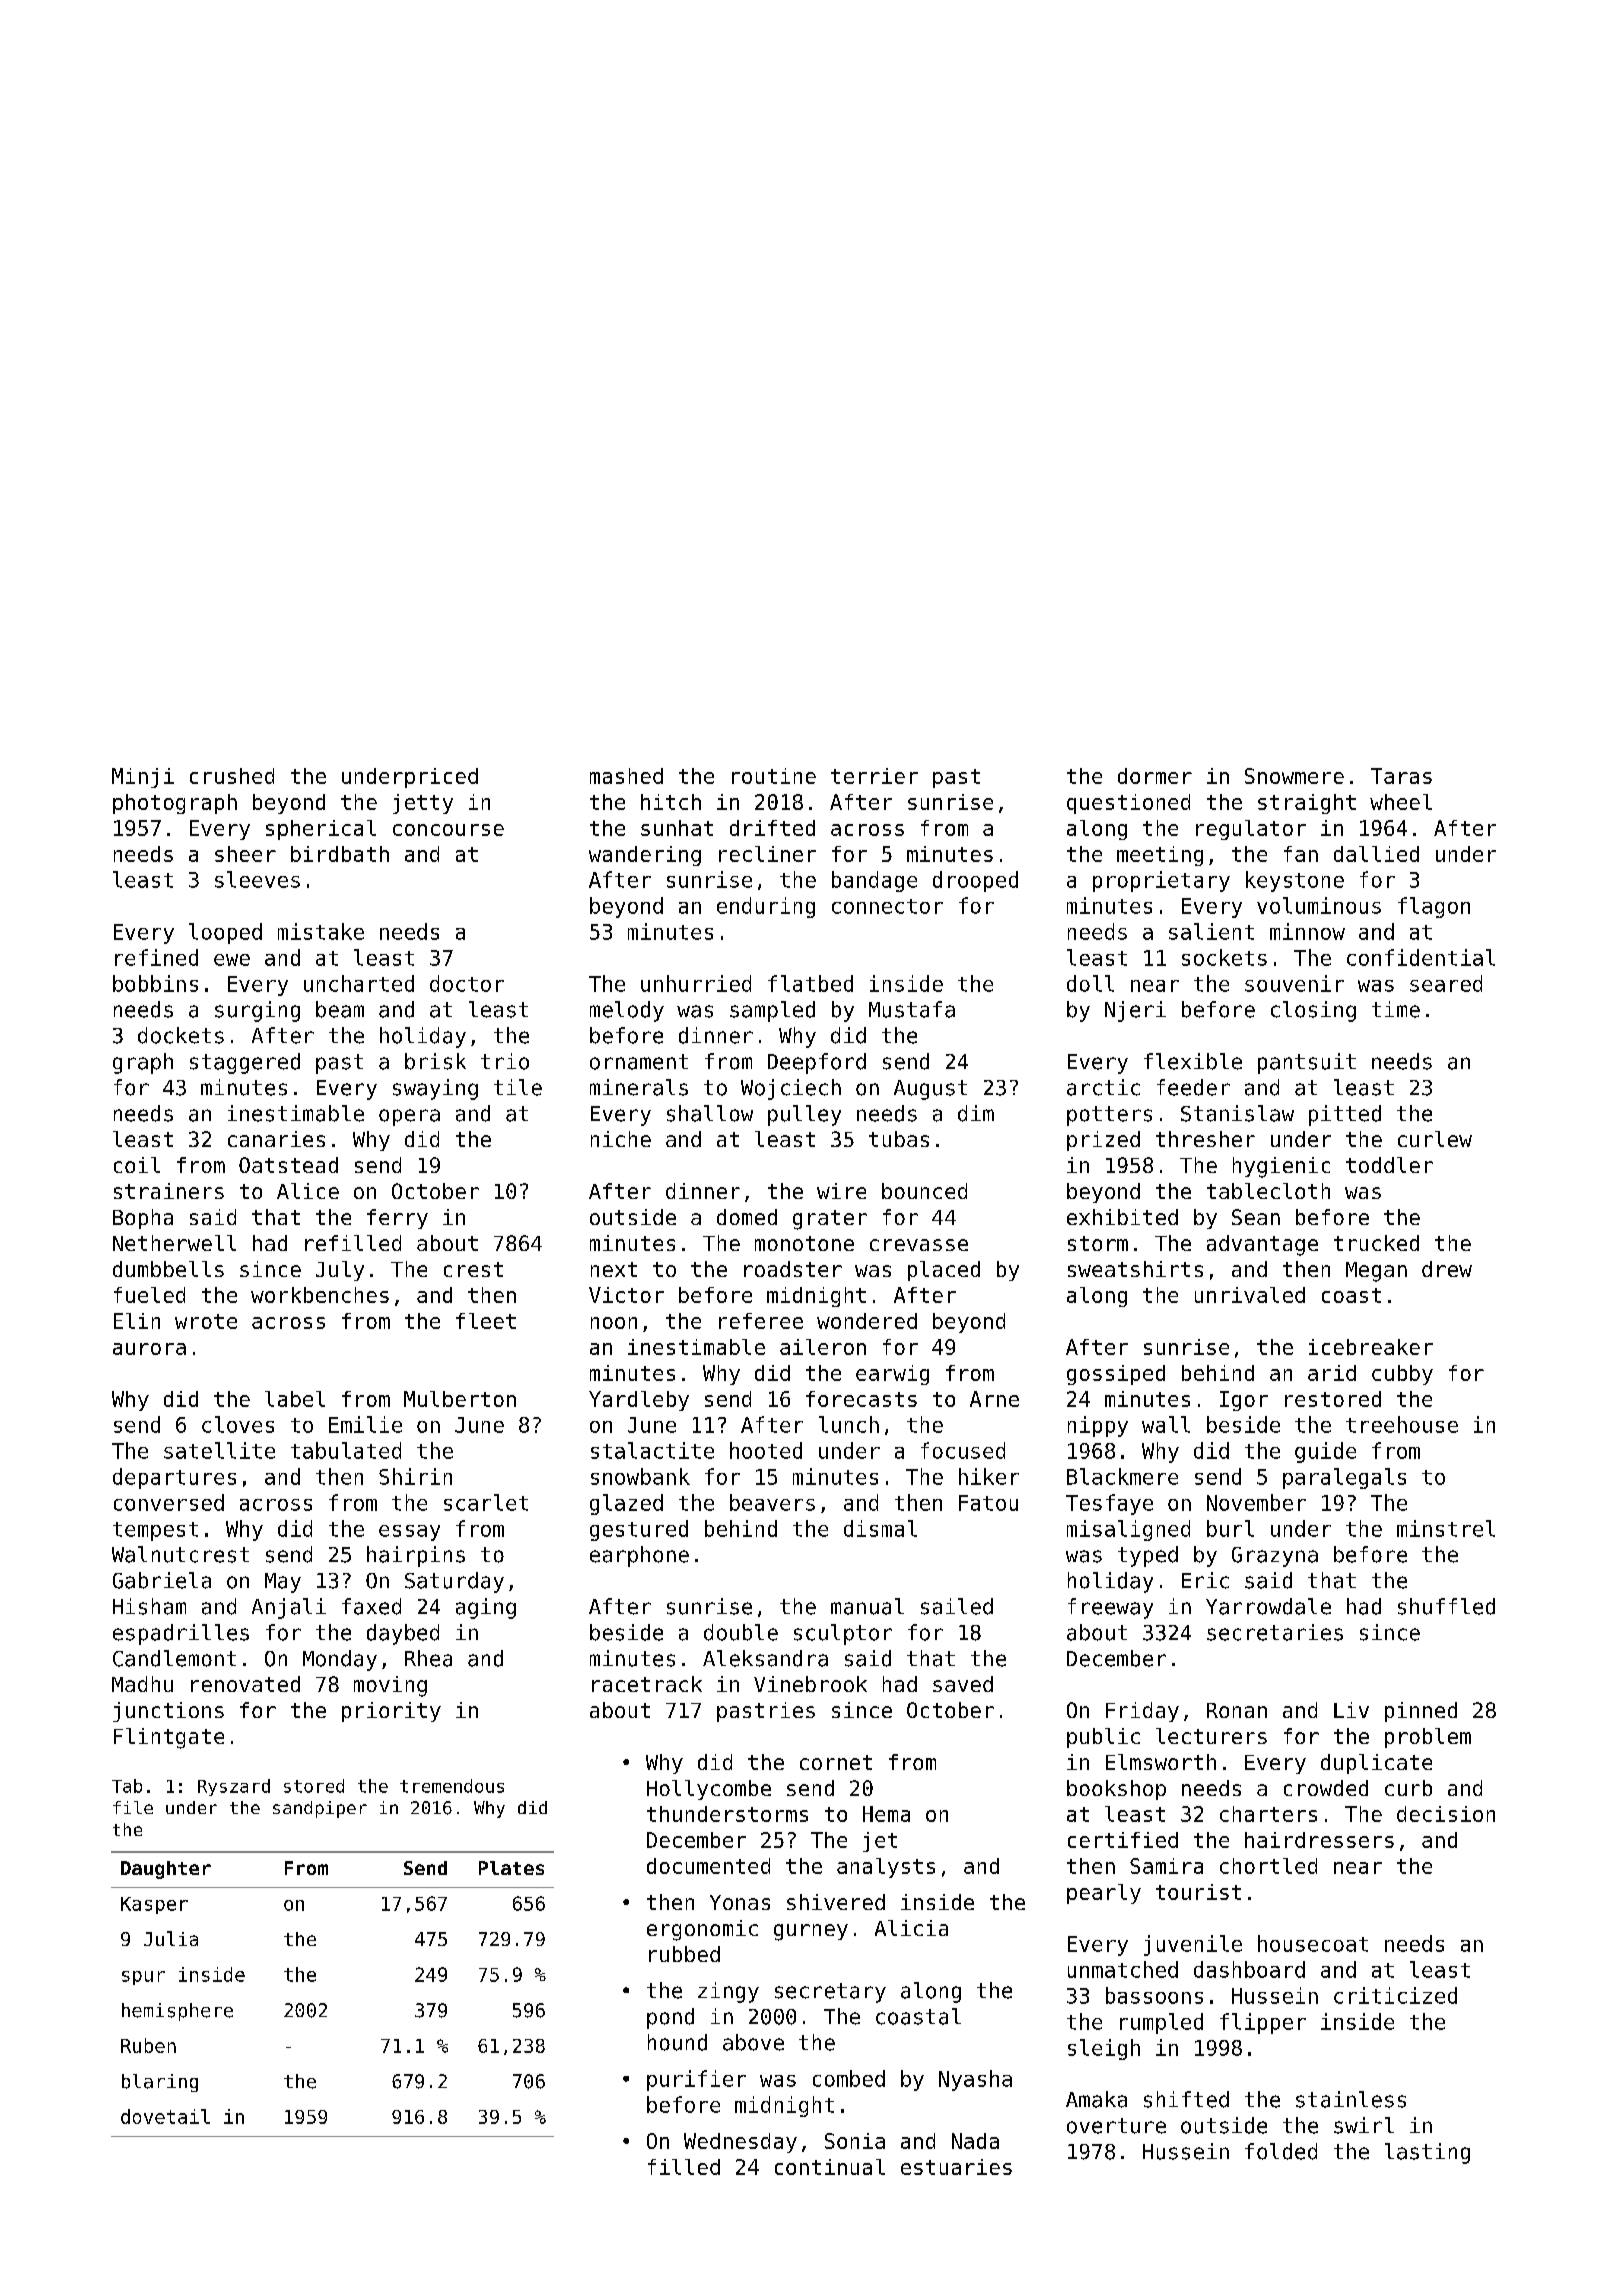 Image resolution: width=1620 pixels, height=2292 pixels. Describe the element at coordinates (397, 1219) in the document. I see `ferry` at that location.
